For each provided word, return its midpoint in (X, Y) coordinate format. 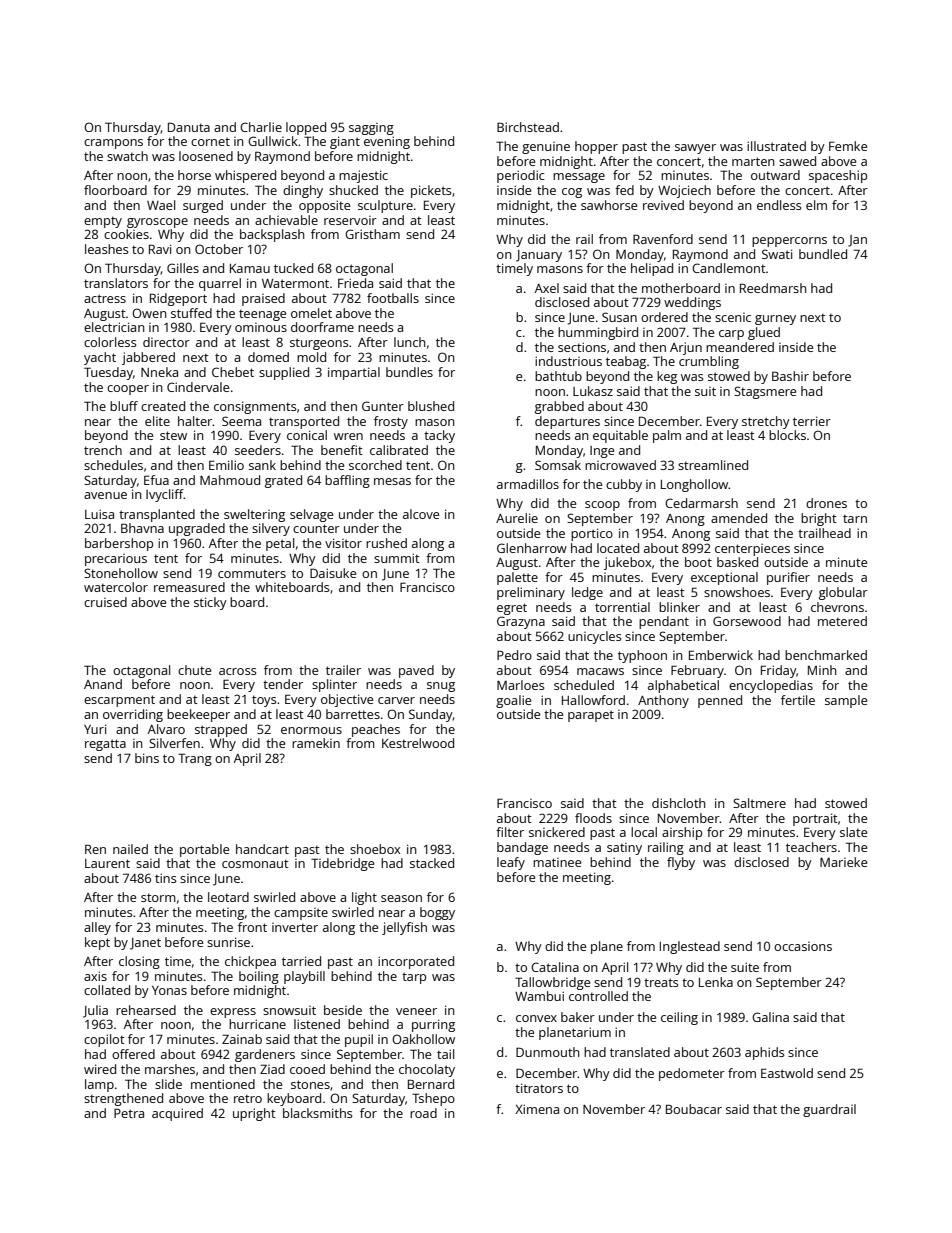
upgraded (197, 529)
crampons (113, 144)
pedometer (692, 1074)
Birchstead (528, 127)
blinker (679, 607)
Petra (129, 1113)
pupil (359, 1040)
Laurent (107, 863)
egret (512, 609)
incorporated (416, 962)
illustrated (776, 146)
